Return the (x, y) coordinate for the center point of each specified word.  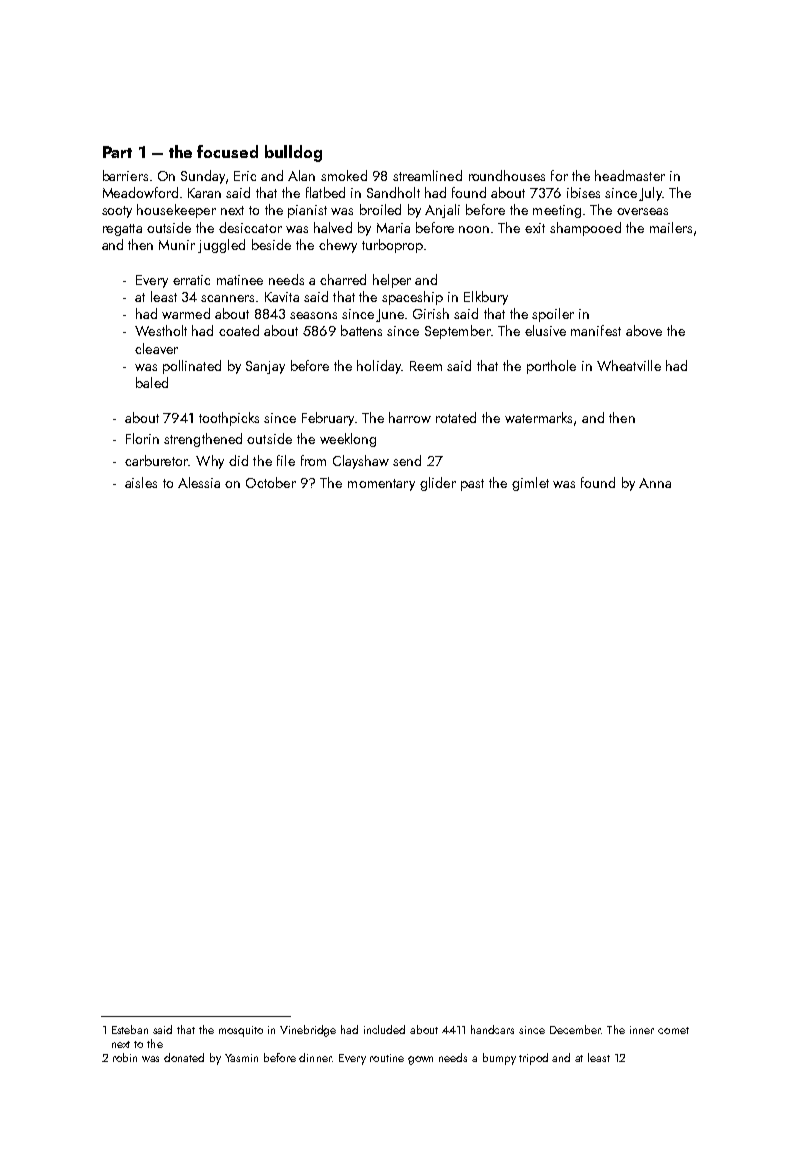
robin (125, 1057)
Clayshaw (361, 462)
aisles (141, 482)
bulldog (293, 153)
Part (117, 152)
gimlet (530, 484)
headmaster (630, 175)
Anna (655, 483)
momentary (381, 485)
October (271, 482)
